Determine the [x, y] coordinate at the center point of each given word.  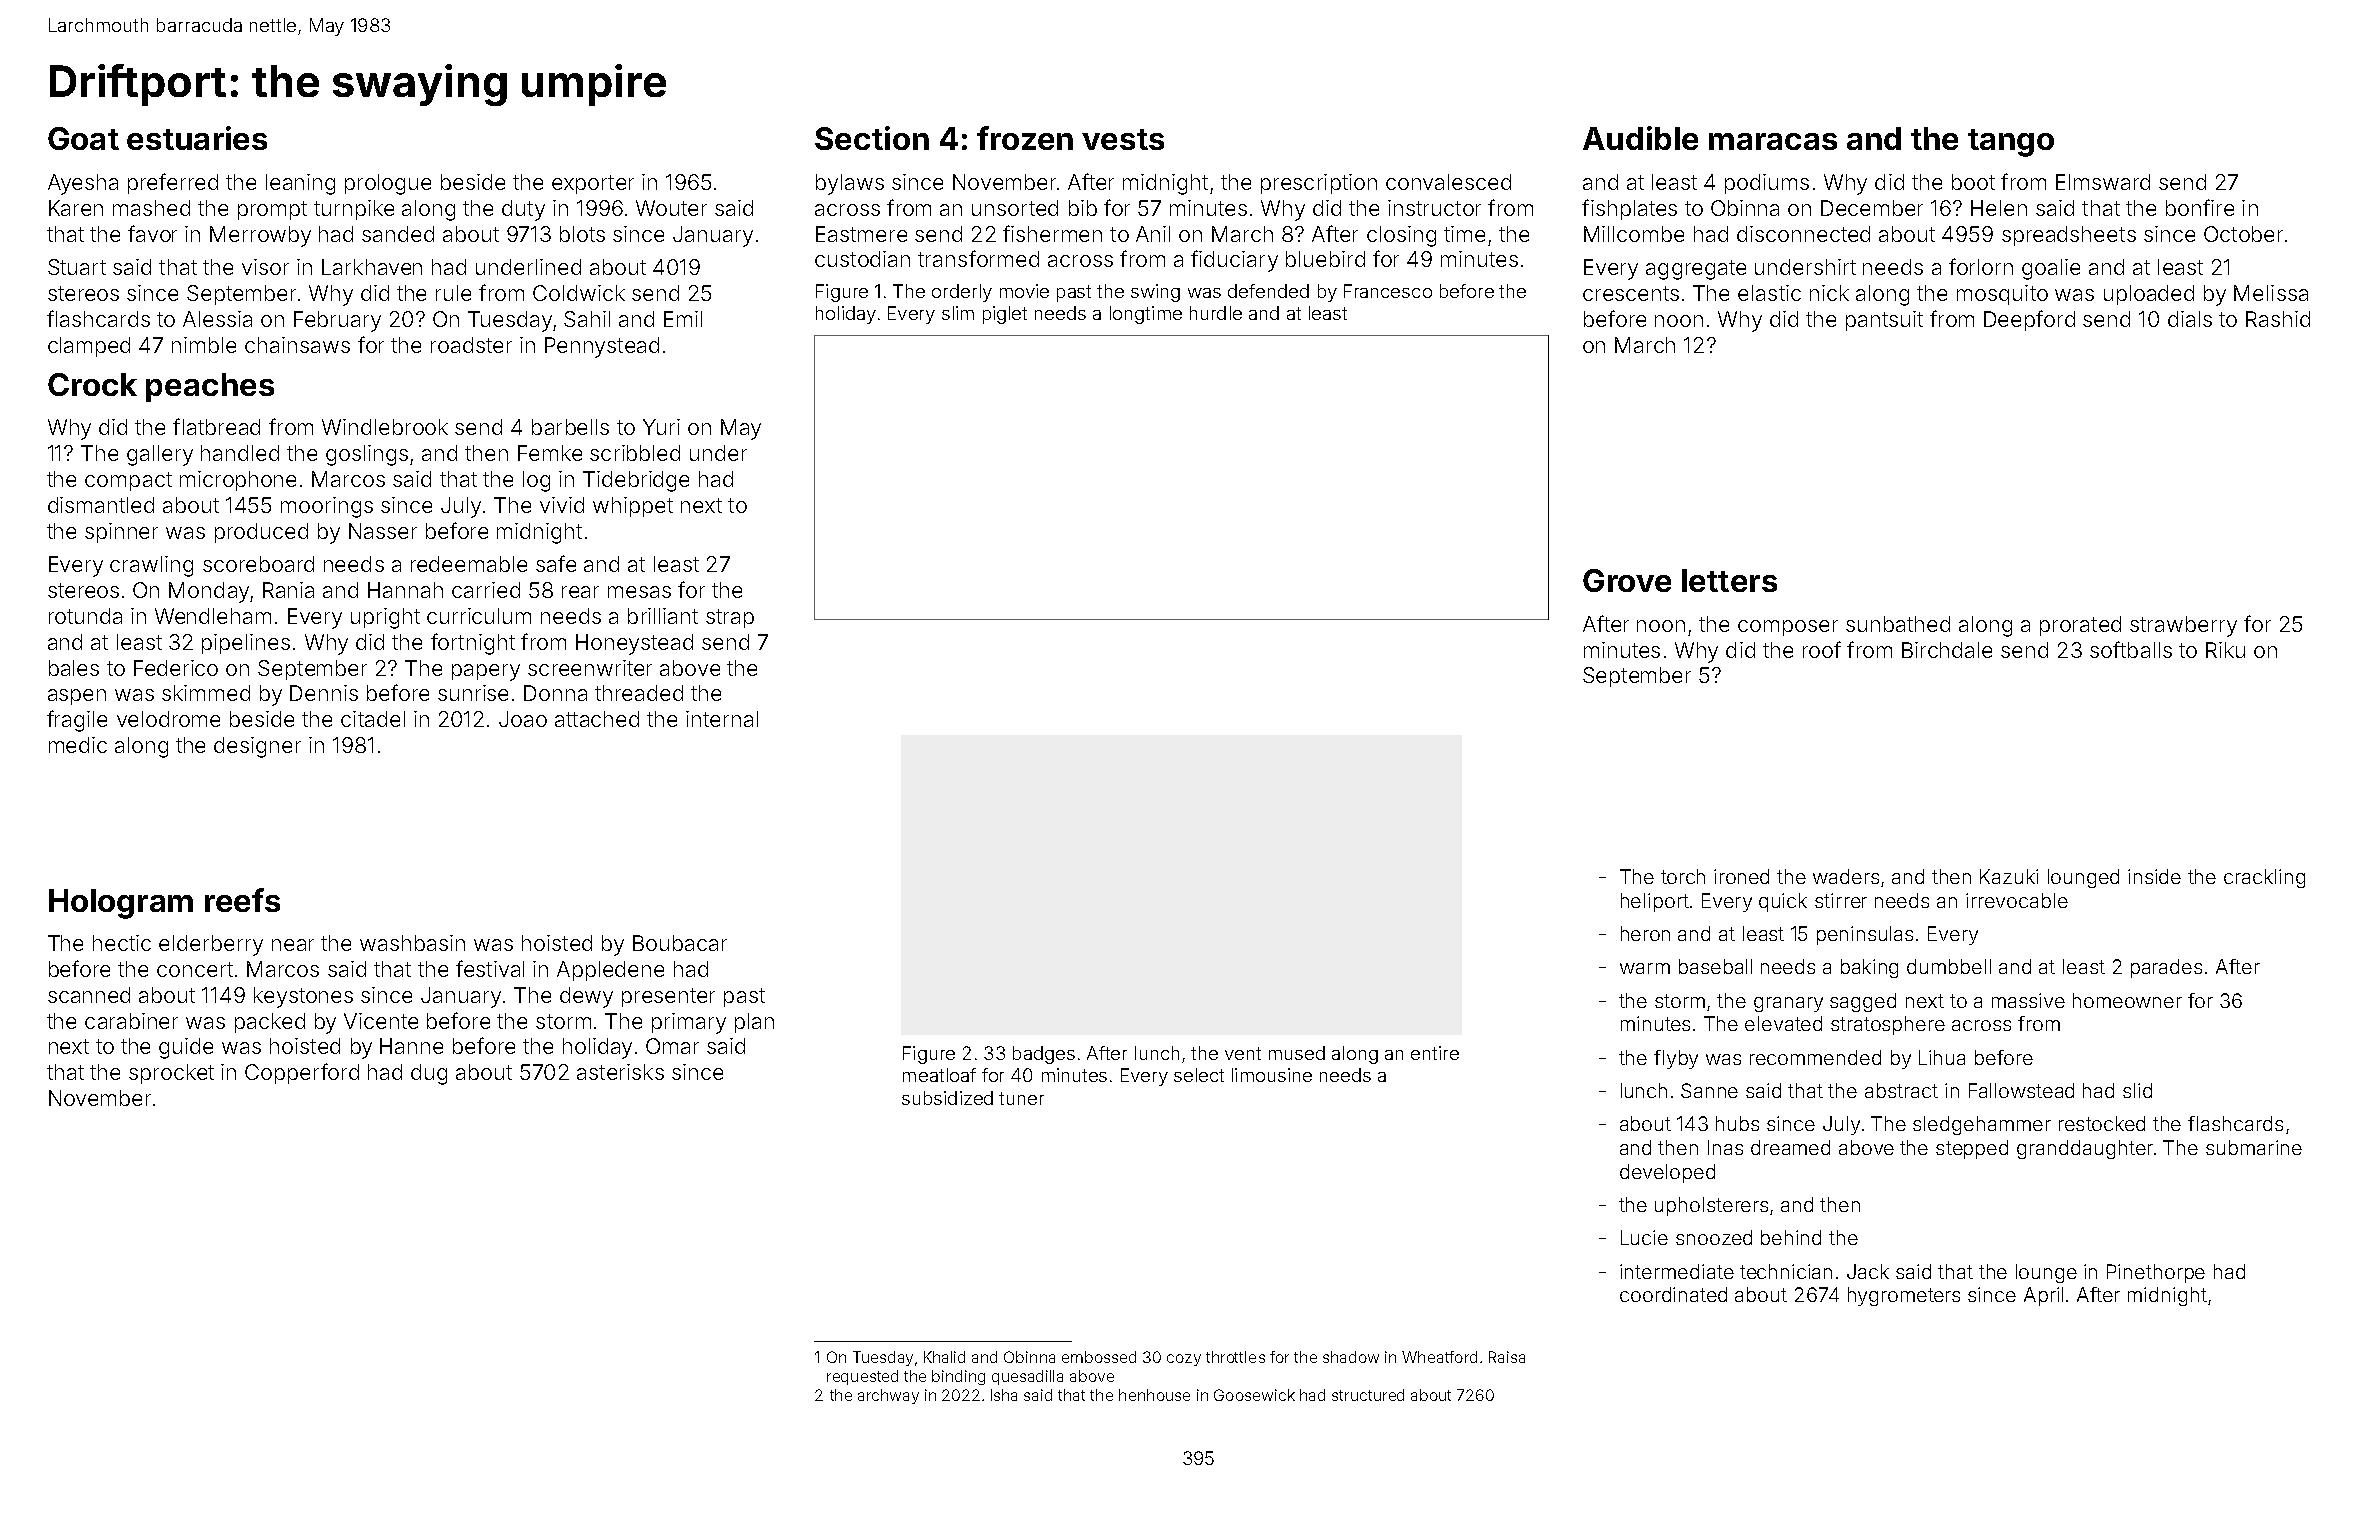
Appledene [610, 971]
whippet [633, 507]
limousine [1272, 1075]
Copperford [302, 1073]
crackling [2264, 878]
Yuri [661, 427]
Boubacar [680, 943]
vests [1123, 139]
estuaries [197, 138]
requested [862, 1377]
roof [1822, 649]
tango [2011, 143]
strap [730, 618]
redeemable [469, 564]
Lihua [1942, 1057]
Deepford [2029, 320]
